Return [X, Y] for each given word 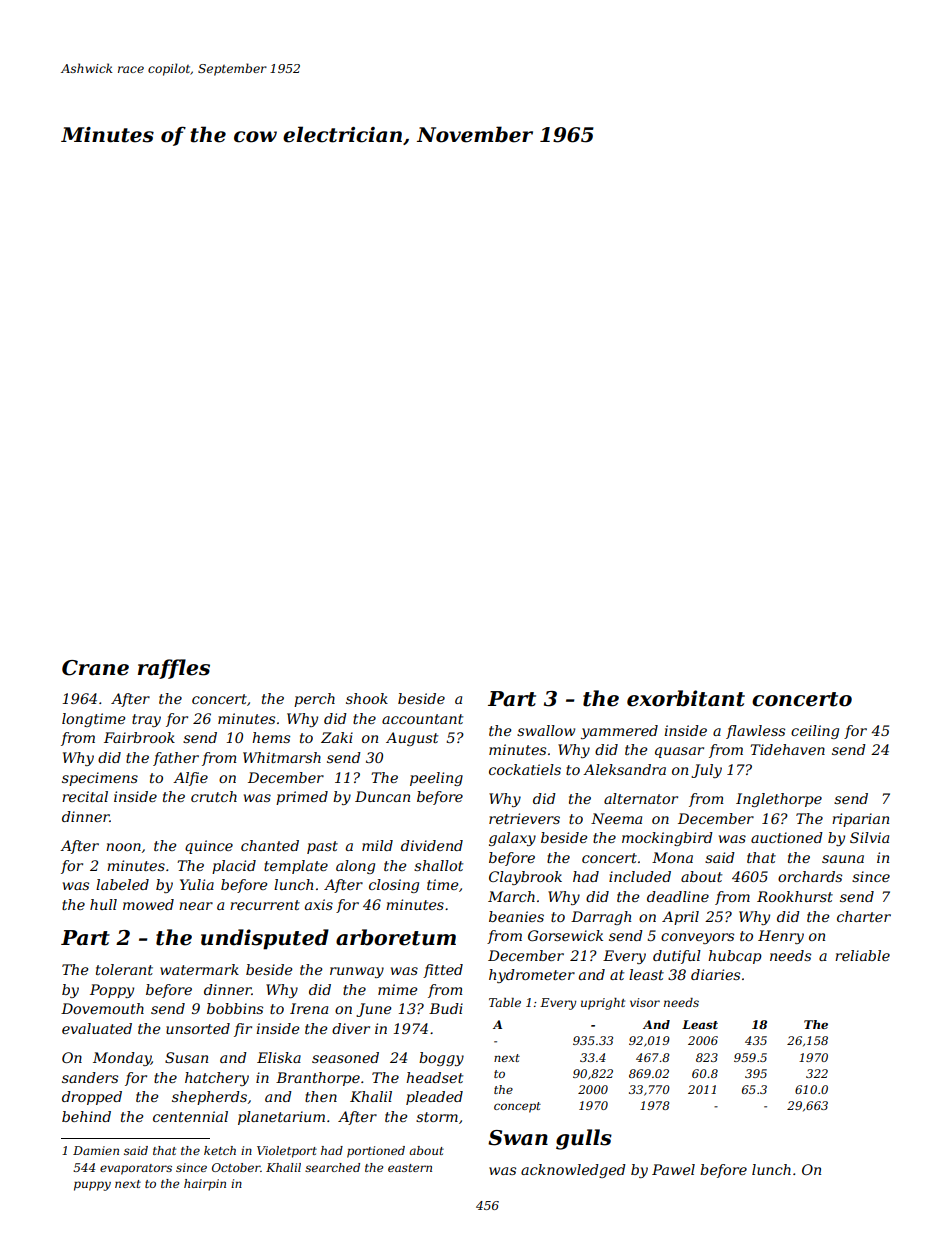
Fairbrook [139, 737]
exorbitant [686, 698]
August [412, 739]
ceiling [815, 732]
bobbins [235, 1008]
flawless [755, 732]
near [196, 906]
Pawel [673, 1169]
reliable [862, 955]
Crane [95, 668]
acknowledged [573, 1171]
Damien [96, 1150]
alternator [641, 798]
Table [505, 1002]
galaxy [512, 839]
